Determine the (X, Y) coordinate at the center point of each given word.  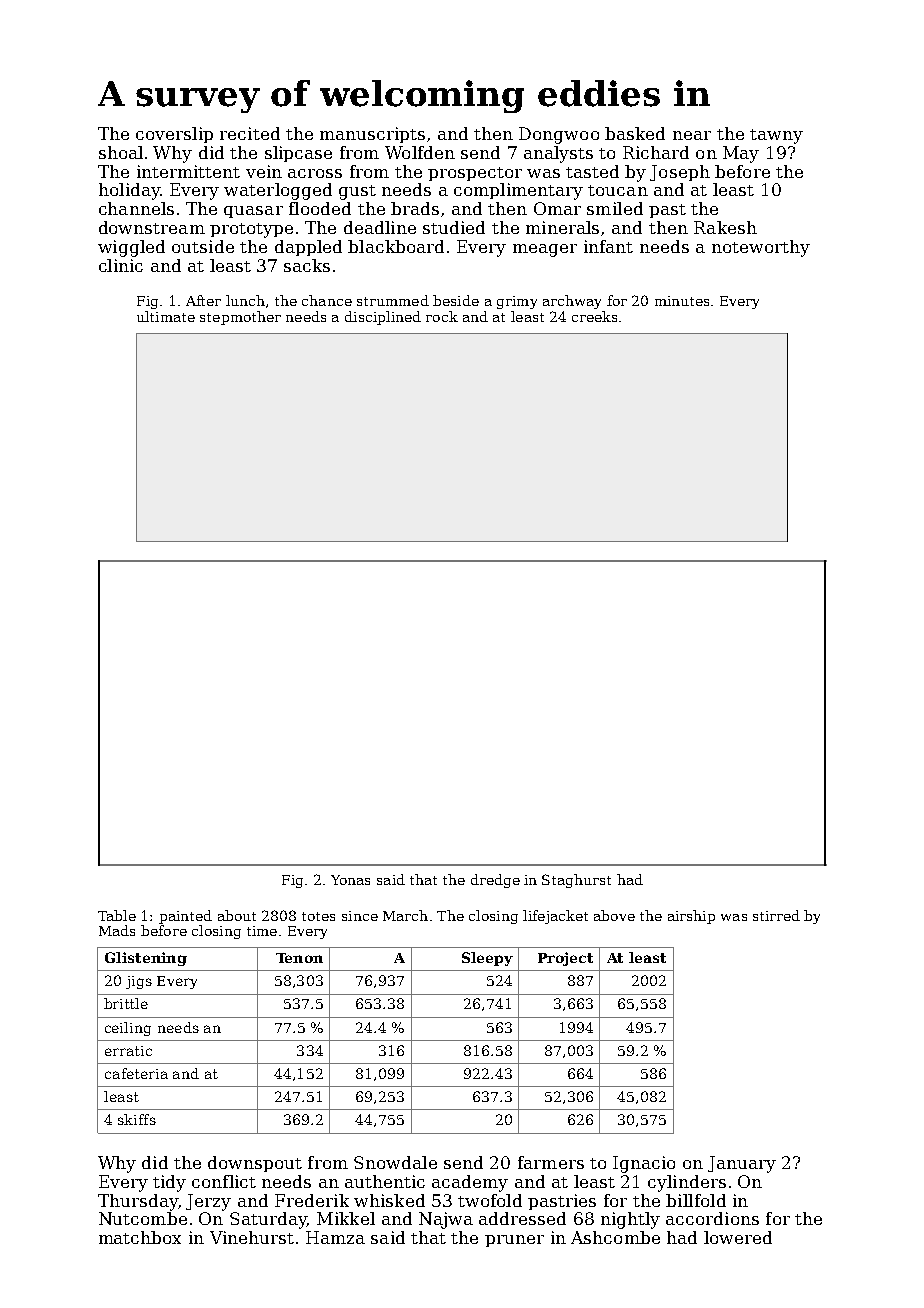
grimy (517, 302)
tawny (776, 136)
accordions (712, 1218)
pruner (514, 1241)
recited (250, 133)
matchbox (140, 1237)
